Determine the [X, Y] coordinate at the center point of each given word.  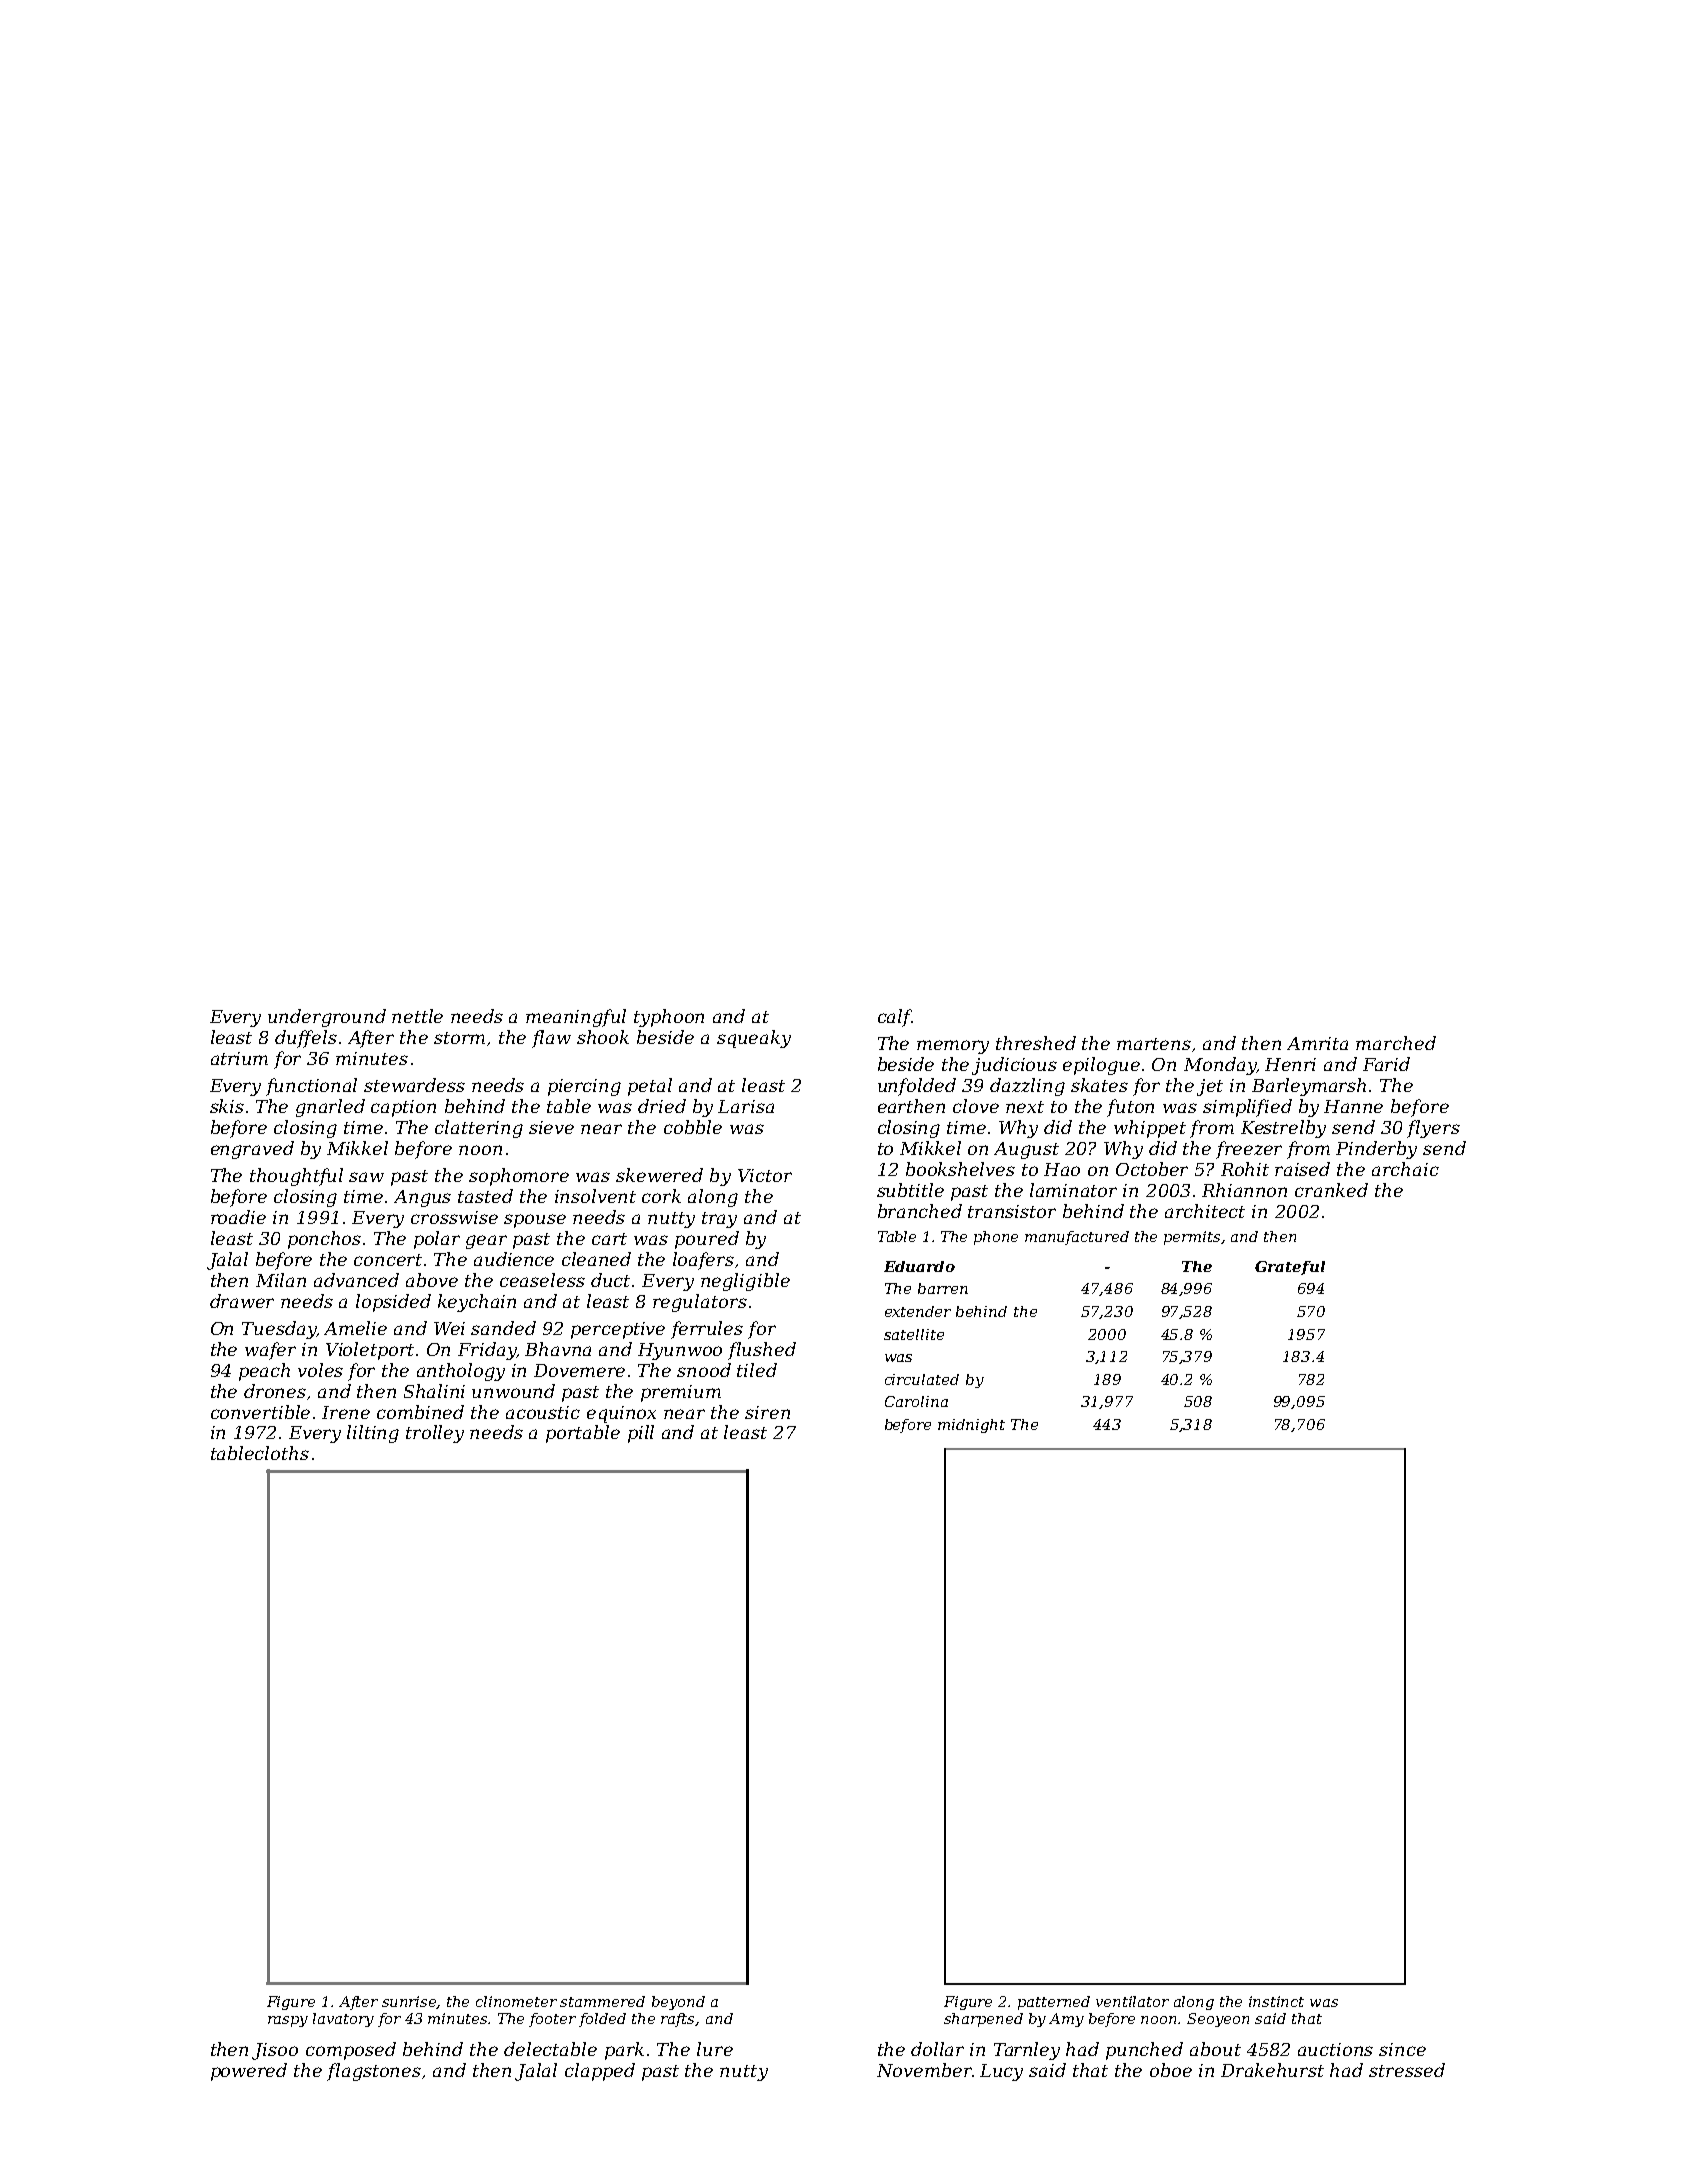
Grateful [1290, 1268]
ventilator [1132, 2001]
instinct [1276, 2001]
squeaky [754, 1039]
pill [641, 1434]
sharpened [983, 2020]
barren [943, 1288]
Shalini [434, 1391]
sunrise [409, 2002]
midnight [971, 1426]
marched [1396, 1043]
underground [327, 1018]
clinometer [516, 2001]
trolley [435, 1434]
